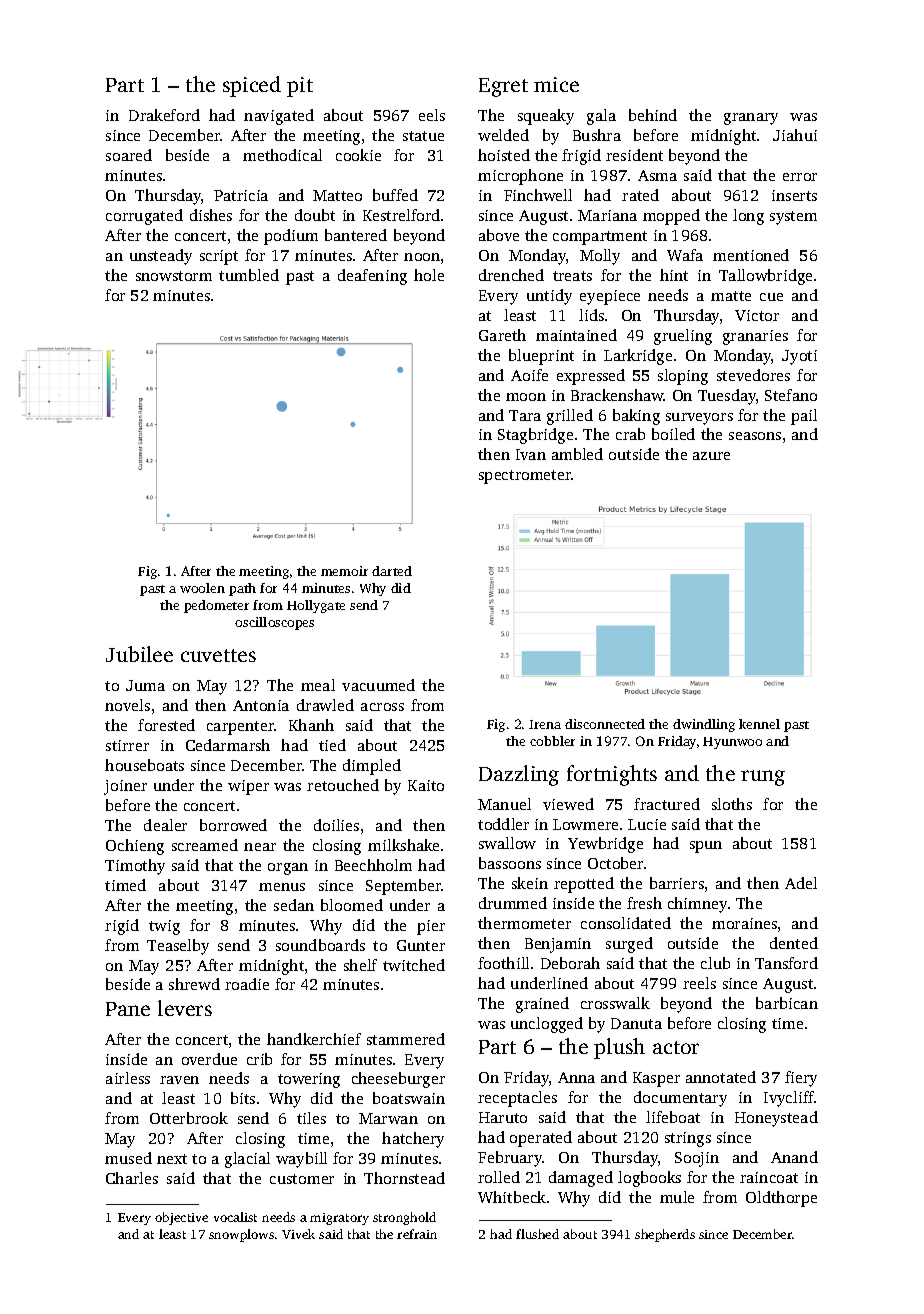 This image has width=924, height=1314. I want to click on roadie, so click(247, 984).
